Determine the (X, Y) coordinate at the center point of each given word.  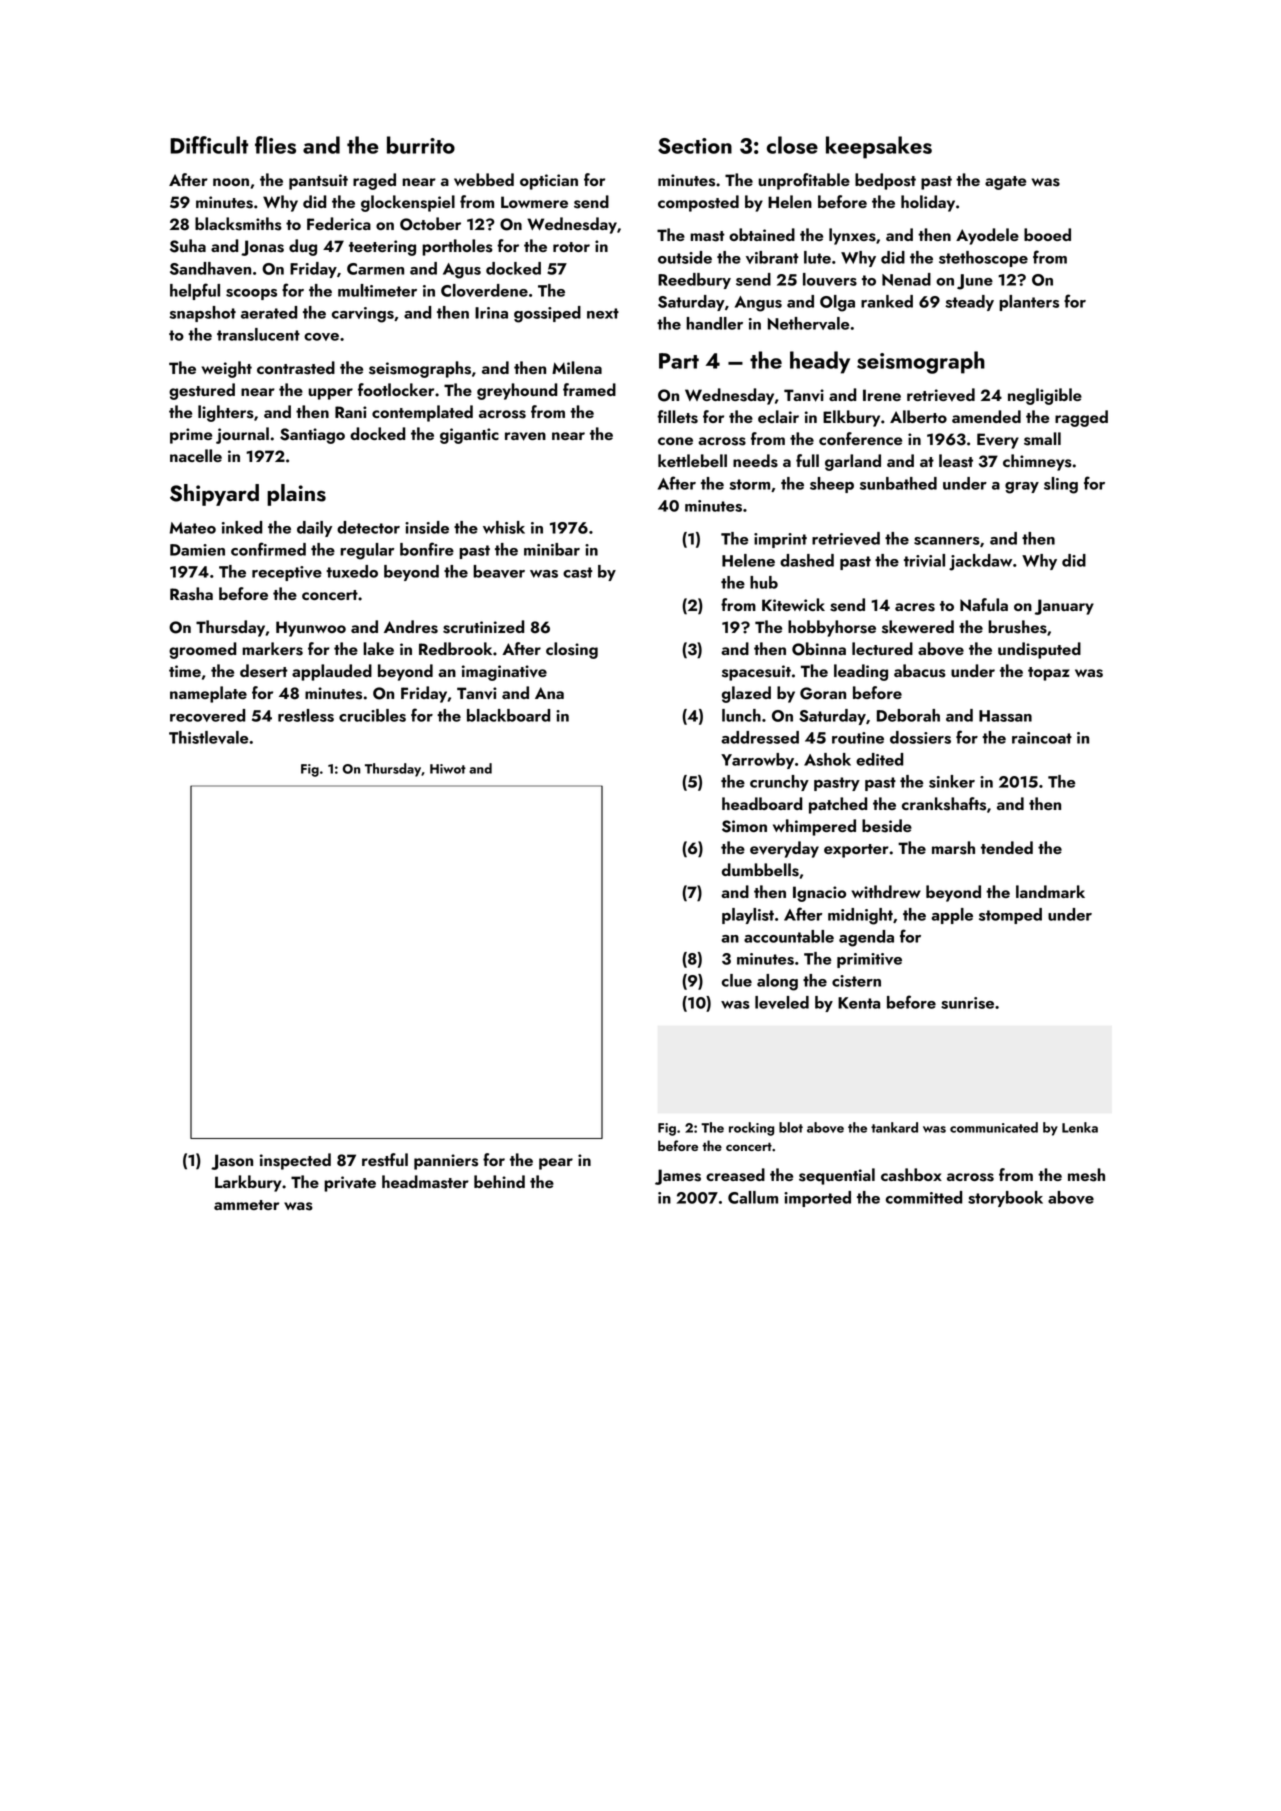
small (1042, 439)
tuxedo (352, 571)
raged (374, 181)
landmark (1050, 891)
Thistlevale (209, 737)
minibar (552, 549)
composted (698, 203)
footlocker (396, 389)
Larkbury (248, 1183)
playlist (748, 916)
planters (1029, 303)
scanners (947, 541)
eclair (778, 416)
